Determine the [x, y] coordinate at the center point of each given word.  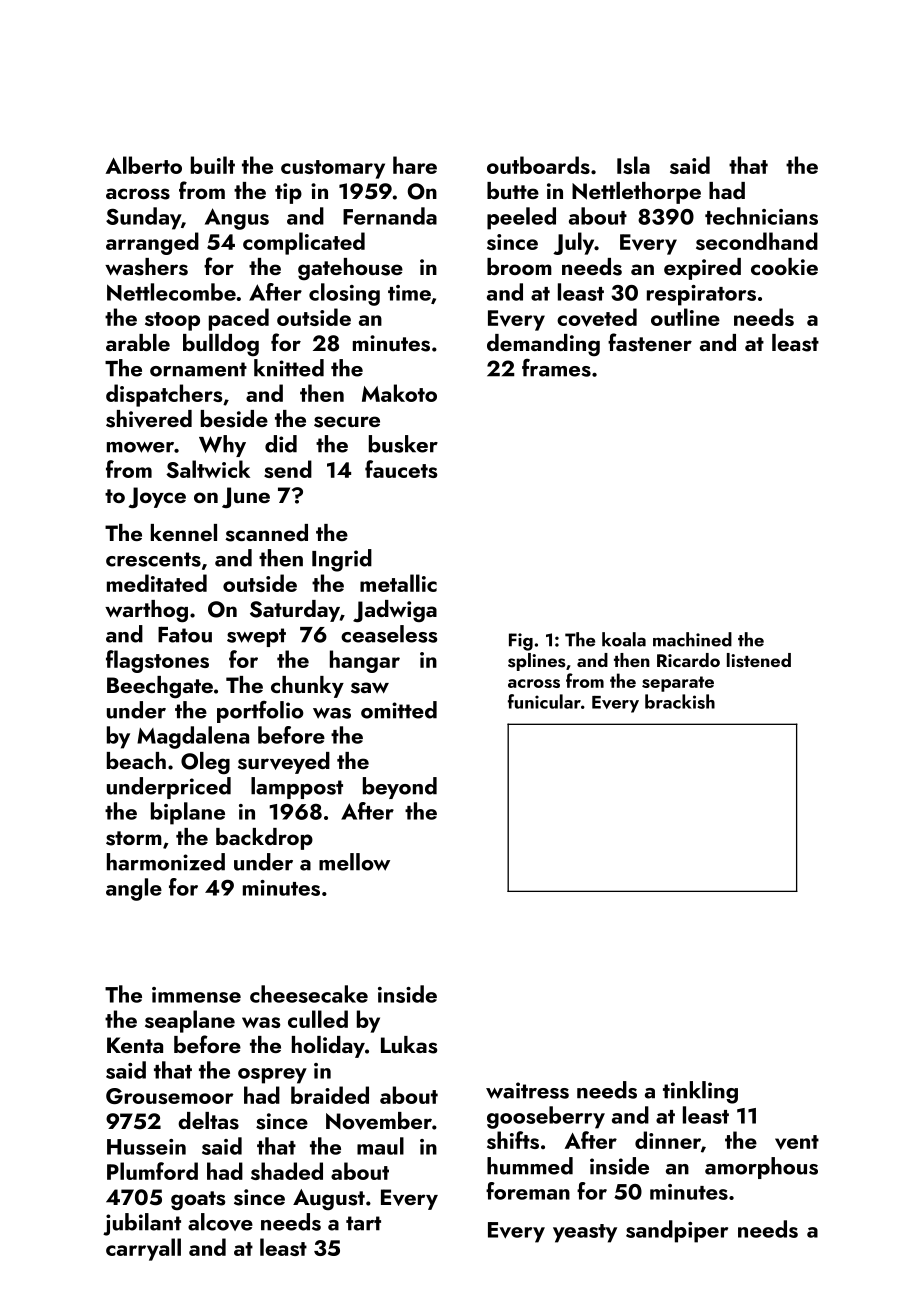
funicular [544, 701]
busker [403, 444]
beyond [400, 788]
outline [685, 317]
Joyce [157, 498]
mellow [354, 862]
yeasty [585, 1233]
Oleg [205, 763]
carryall [143, 1249]
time [409, 293]
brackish [680, 701]
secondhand [757, 241]
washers [146, 267]
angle [134, 889]
